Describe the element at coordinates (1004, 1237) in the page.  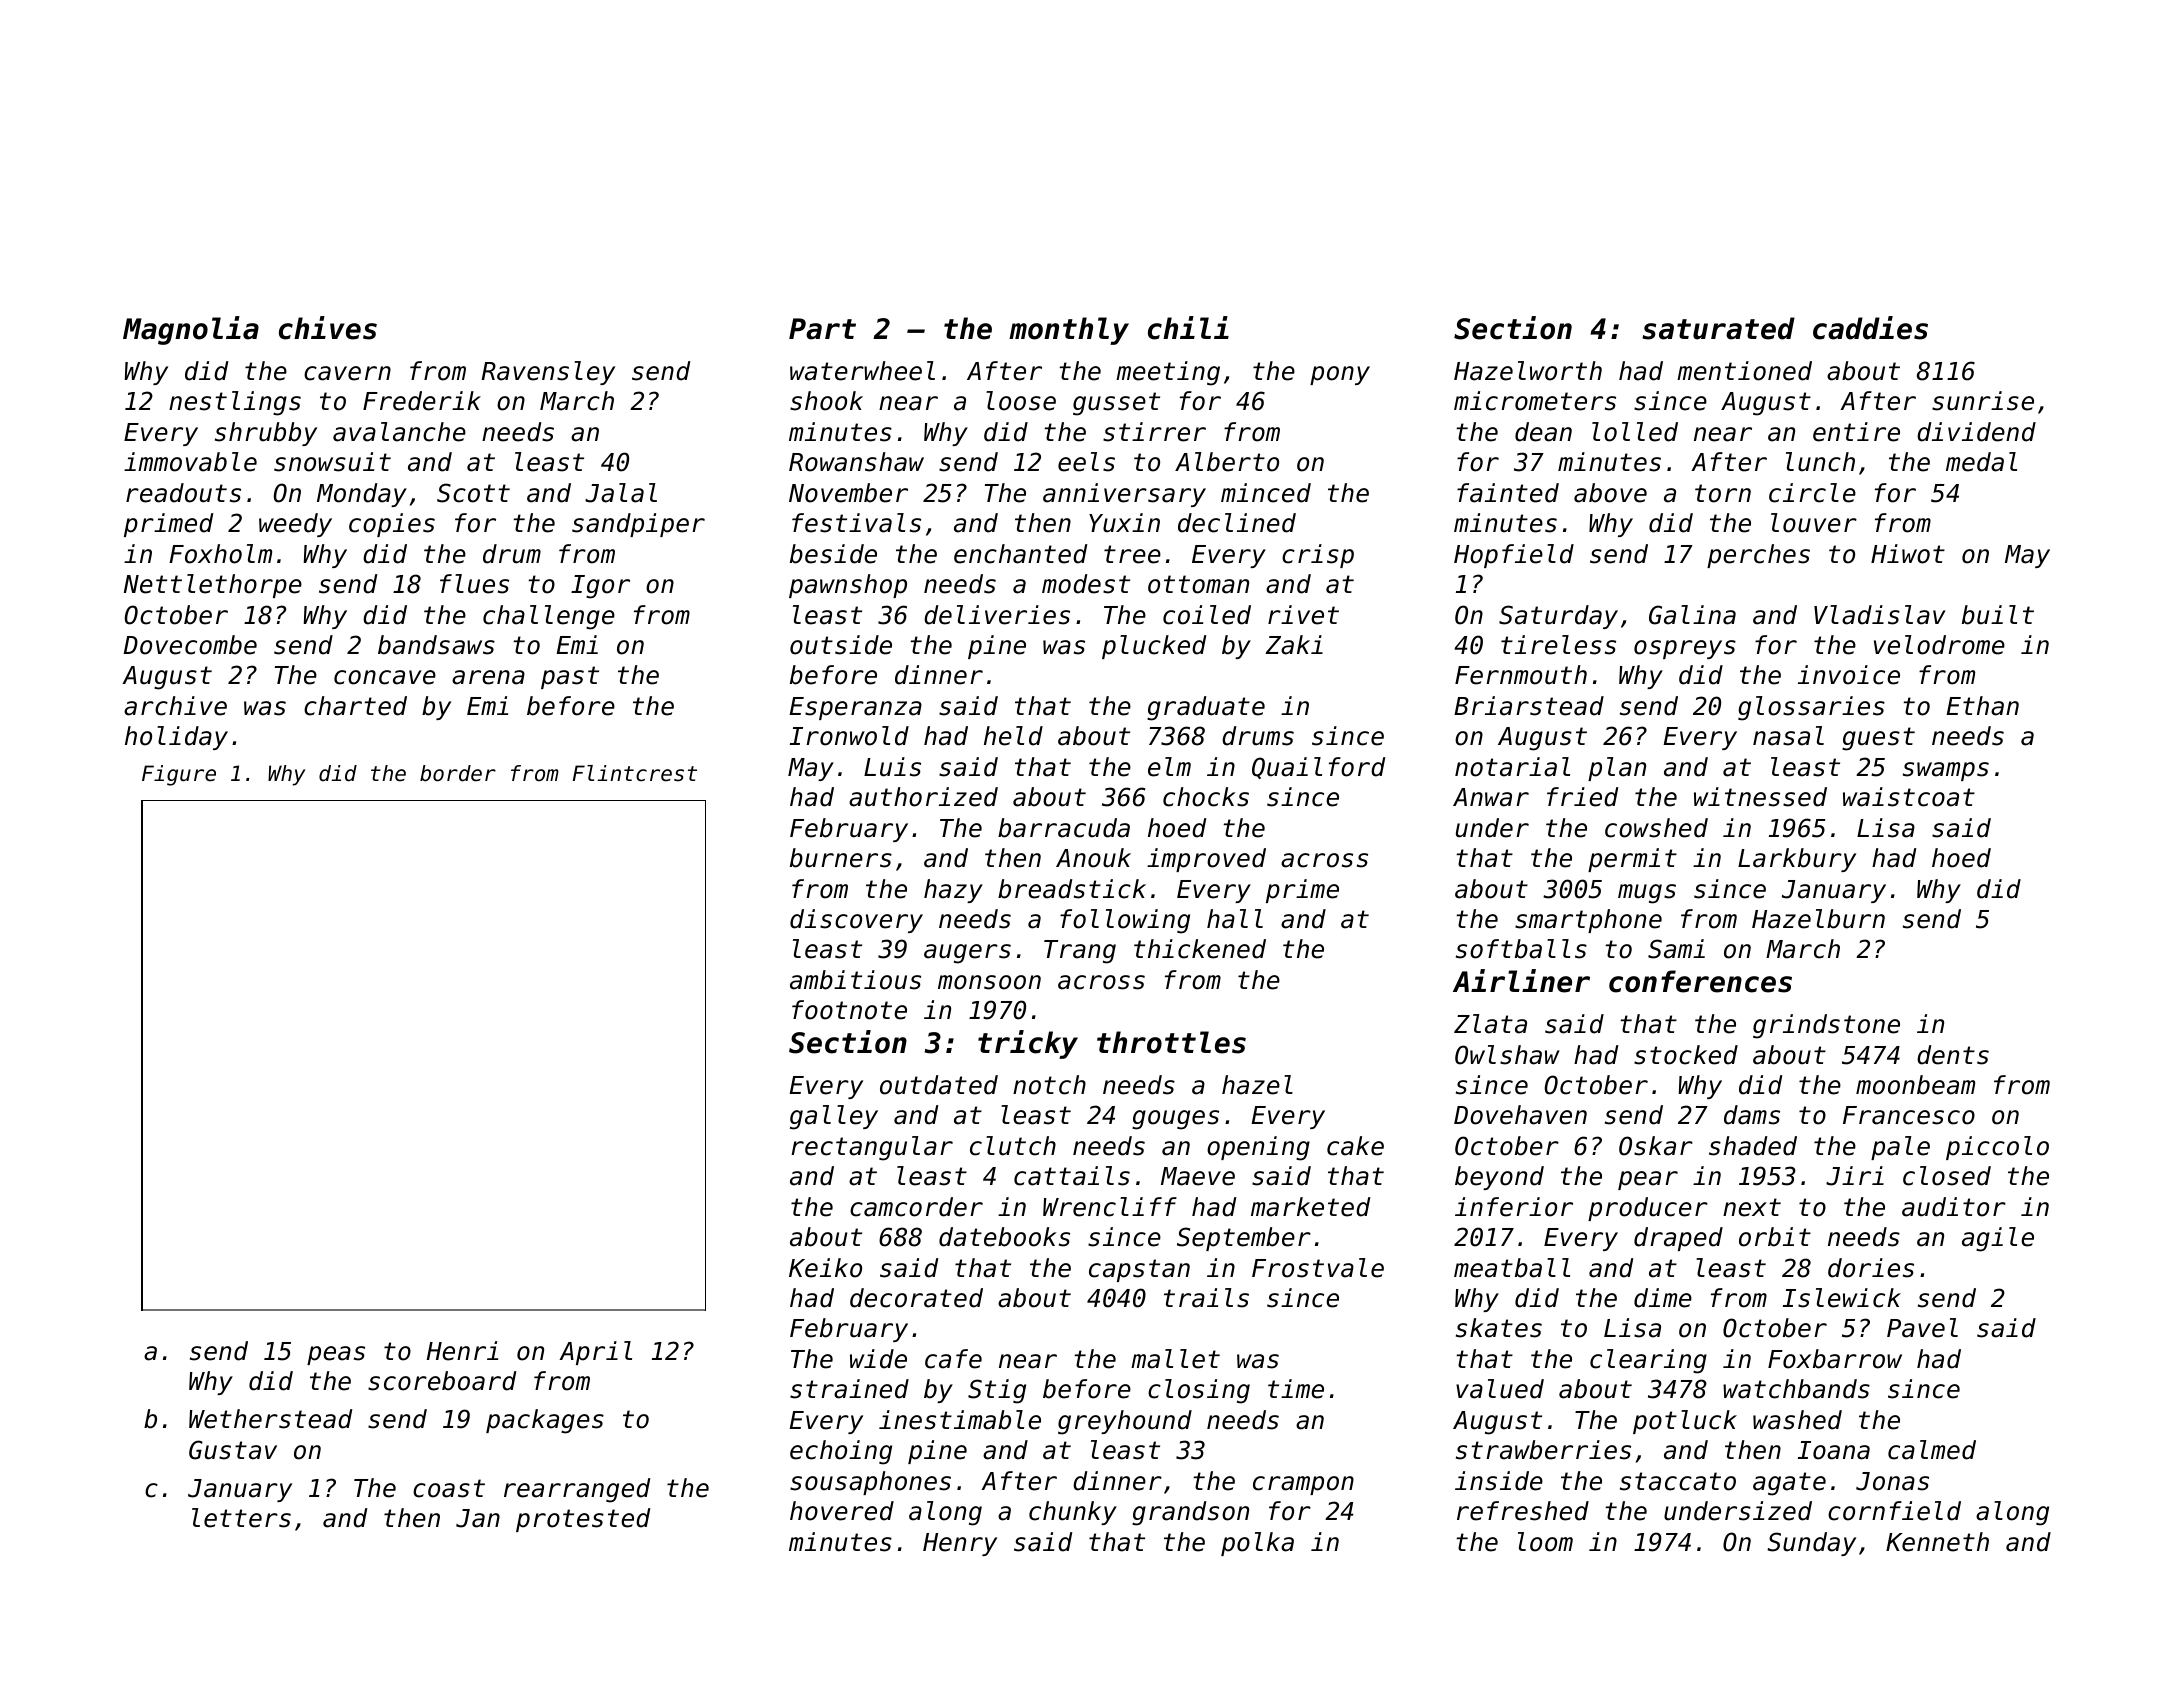
I see `datebooks` at that location.
